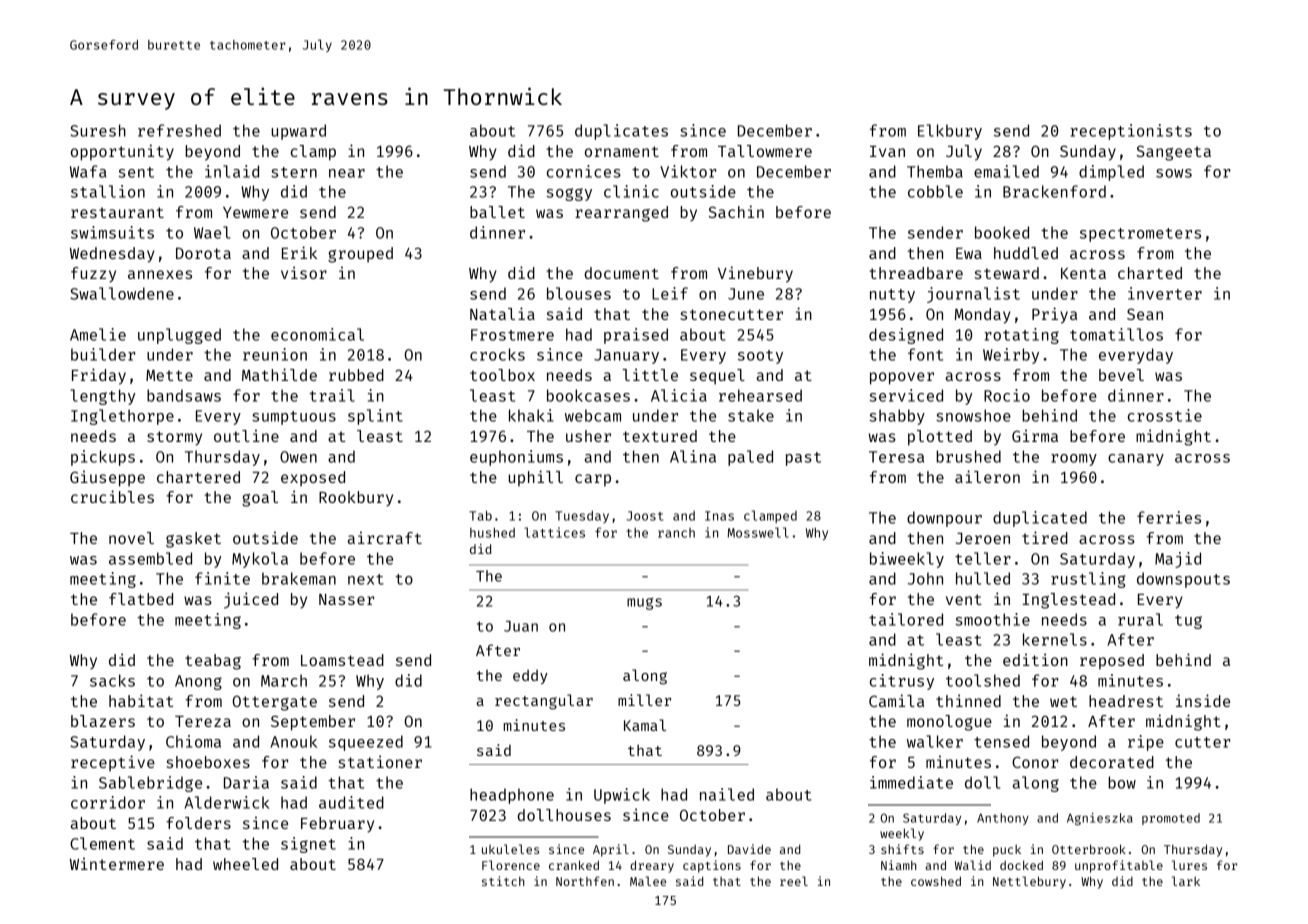 The height and width of the screenshot is (924, 1308). What do you see at coordinates (621, 132) in the screenshot?
I see `duplicates` at bounding box center [621, 132].
